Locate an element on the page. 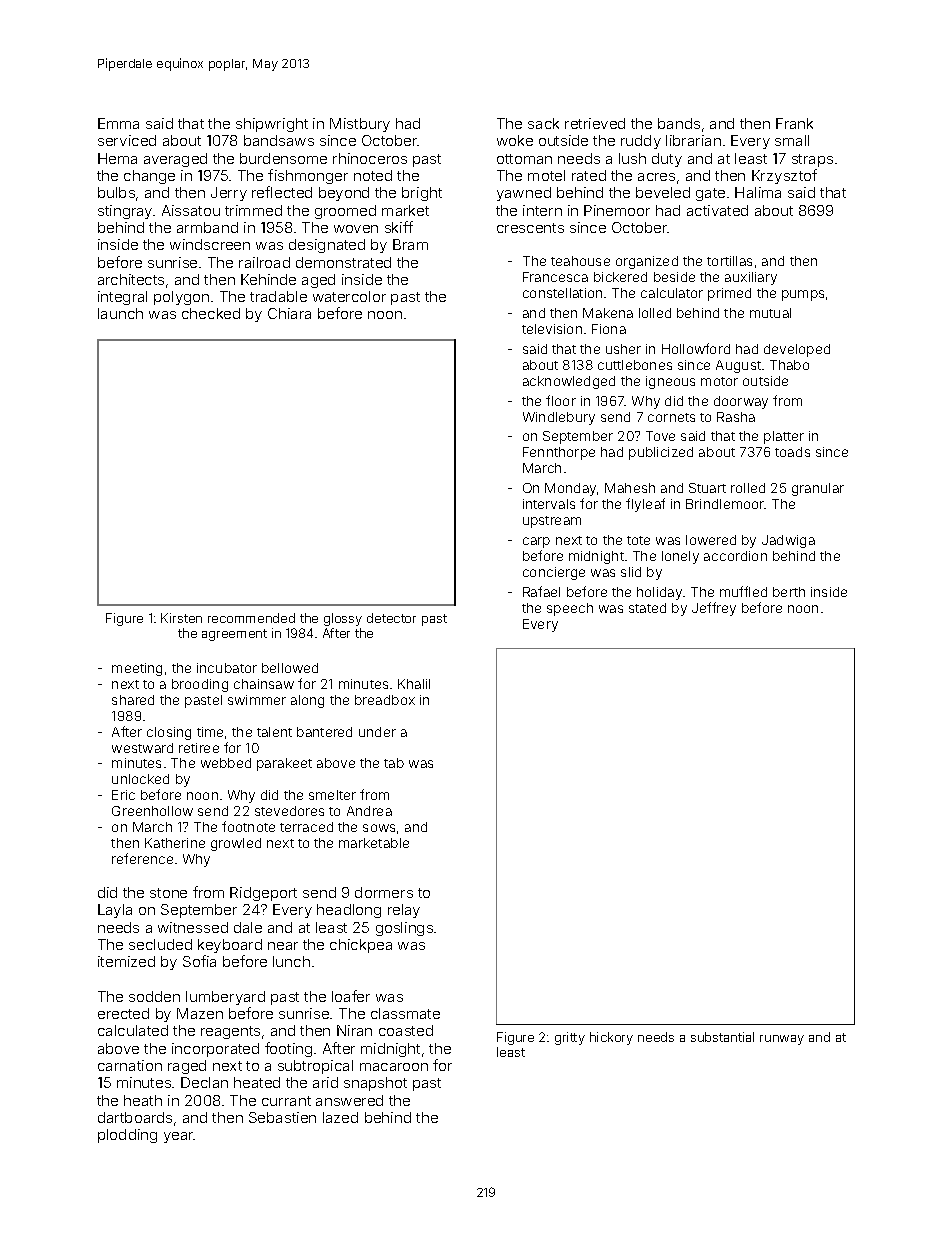 This page has width=952, height=1233. Sofia is located at coordinates (199, 961).
